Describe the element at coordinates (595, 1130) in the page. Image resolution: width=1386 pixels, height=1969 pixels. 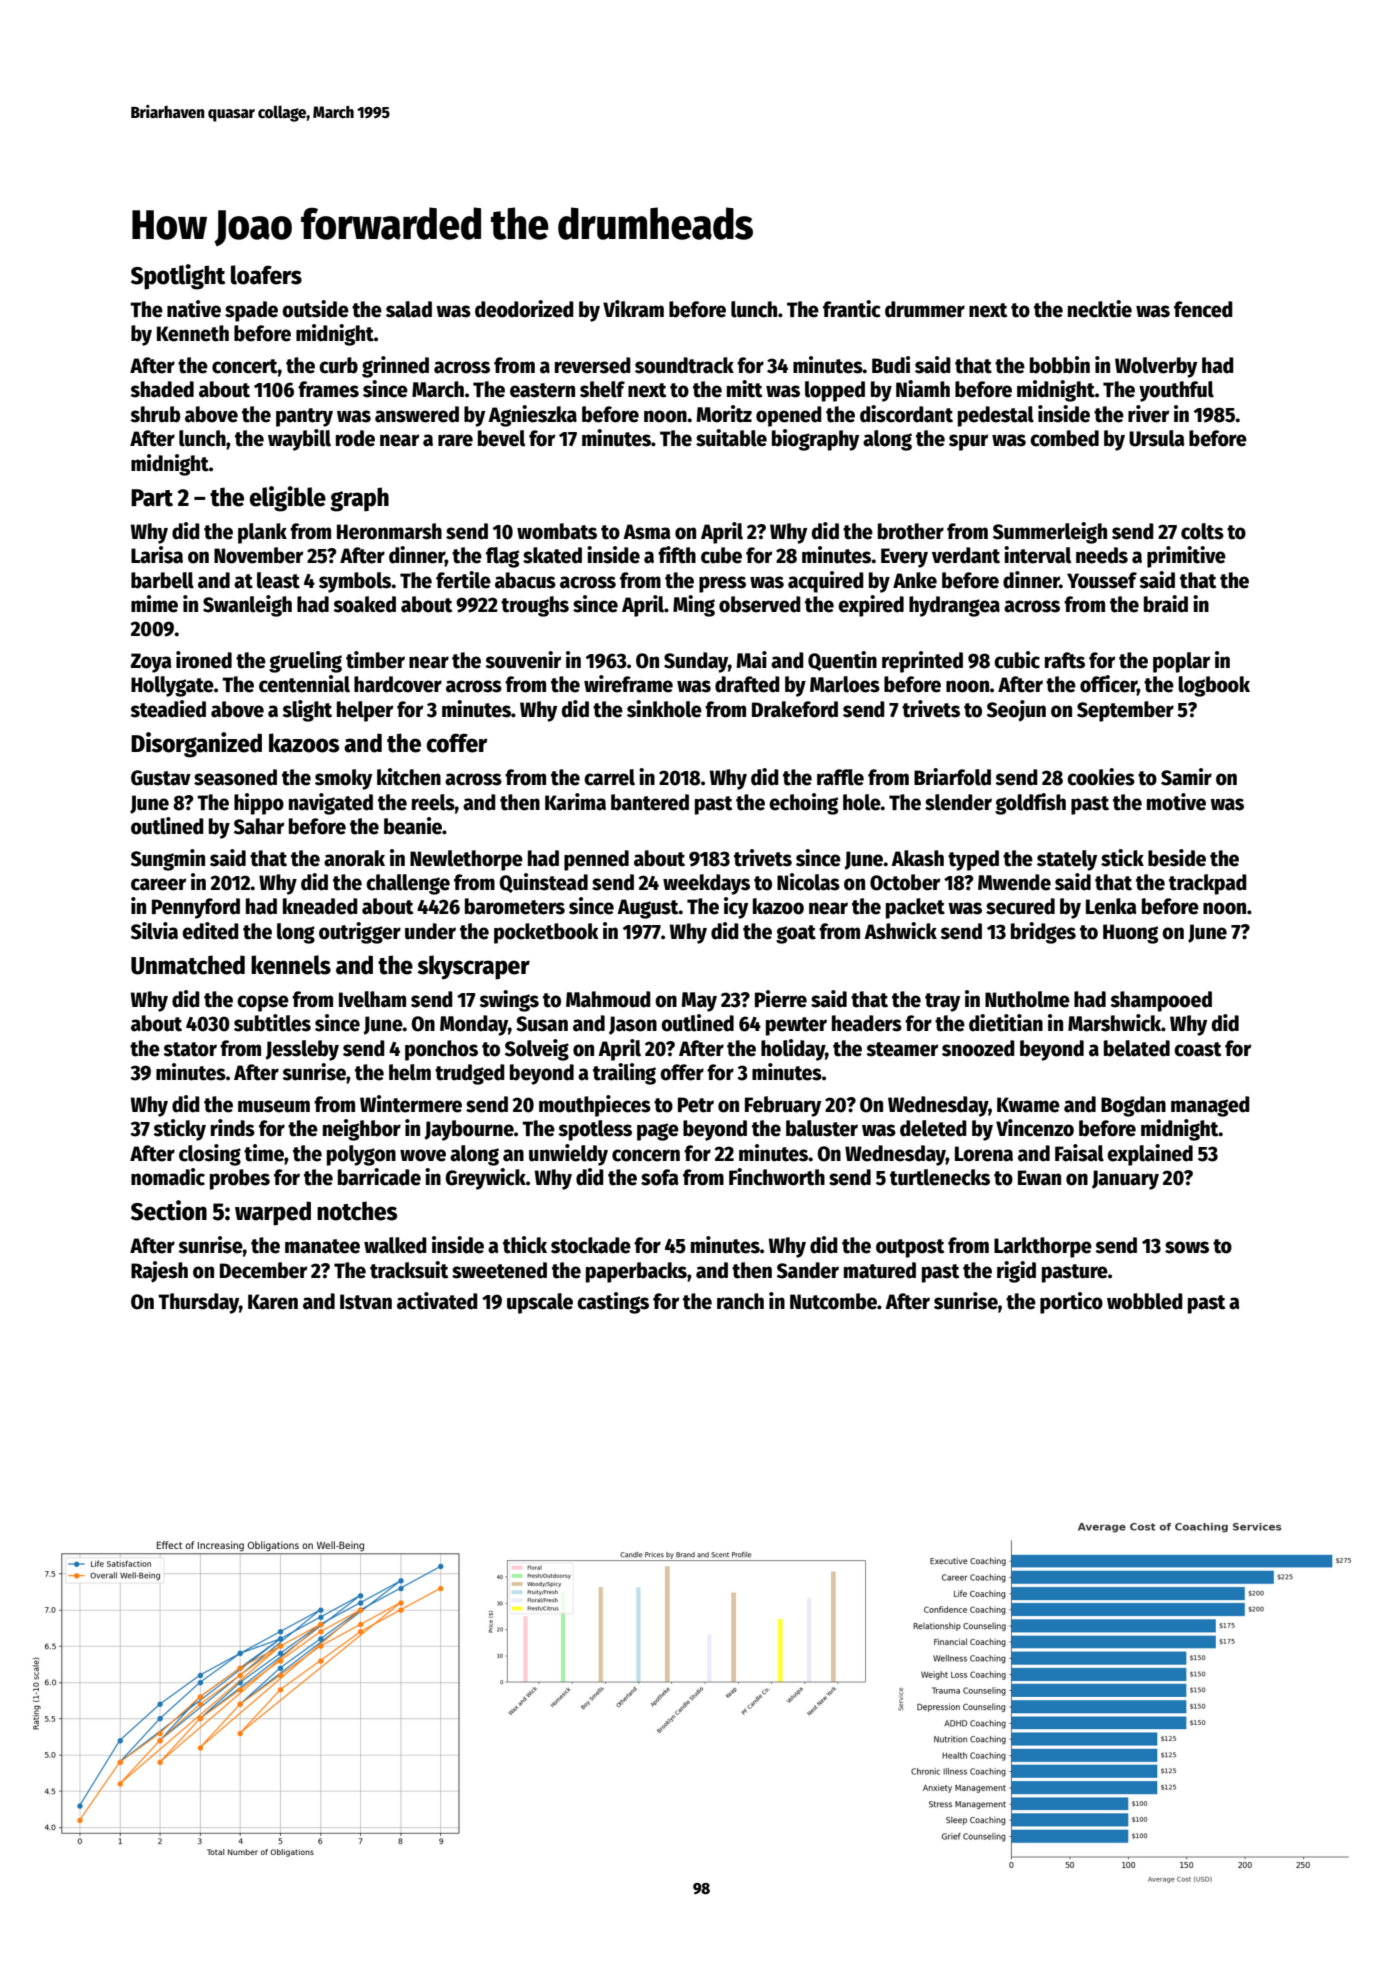
I see `spotless` at that location.
